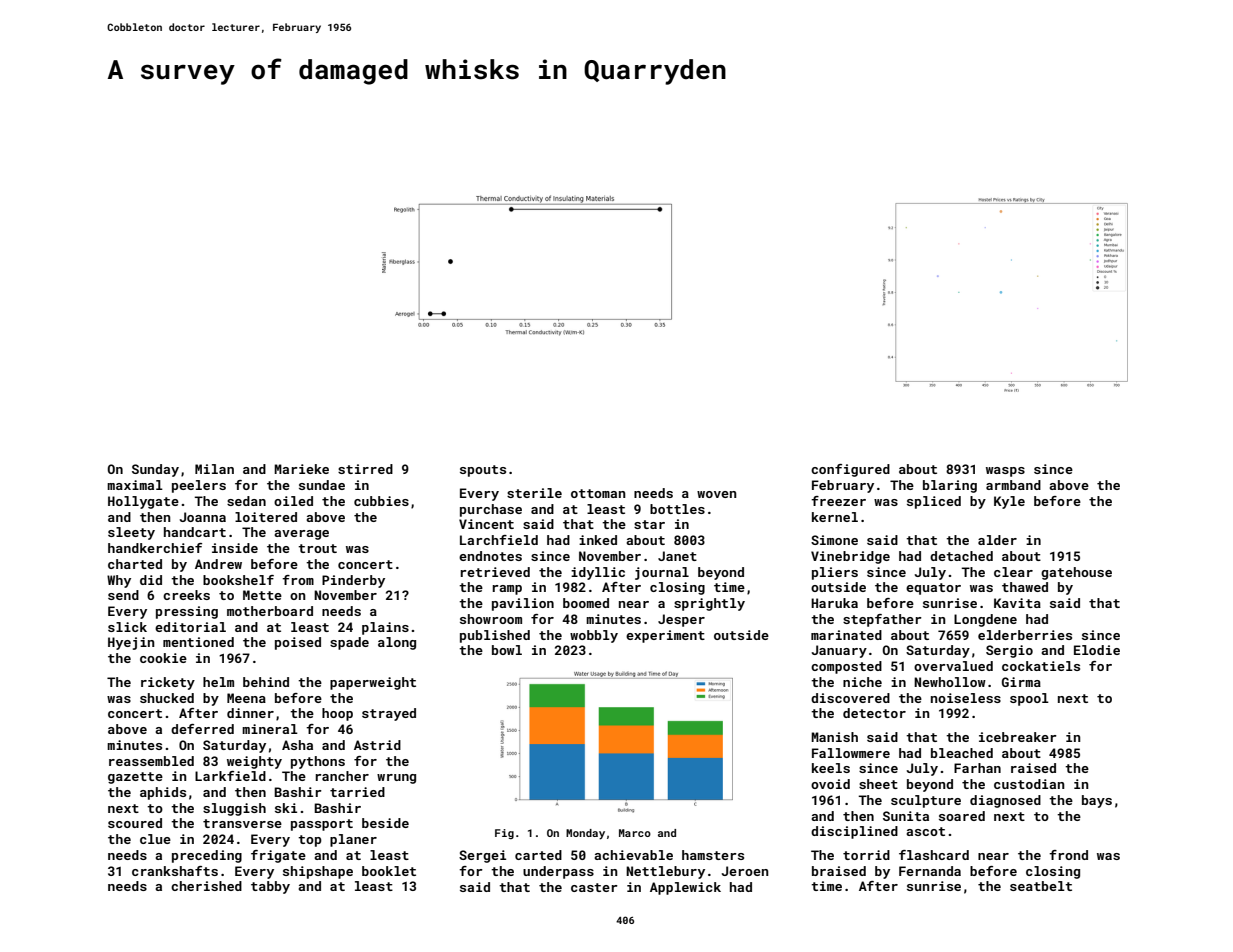 Image resolution: width=1233 pixels, height=952 pixels. I want to click on Astrid, so click(377, 745).
